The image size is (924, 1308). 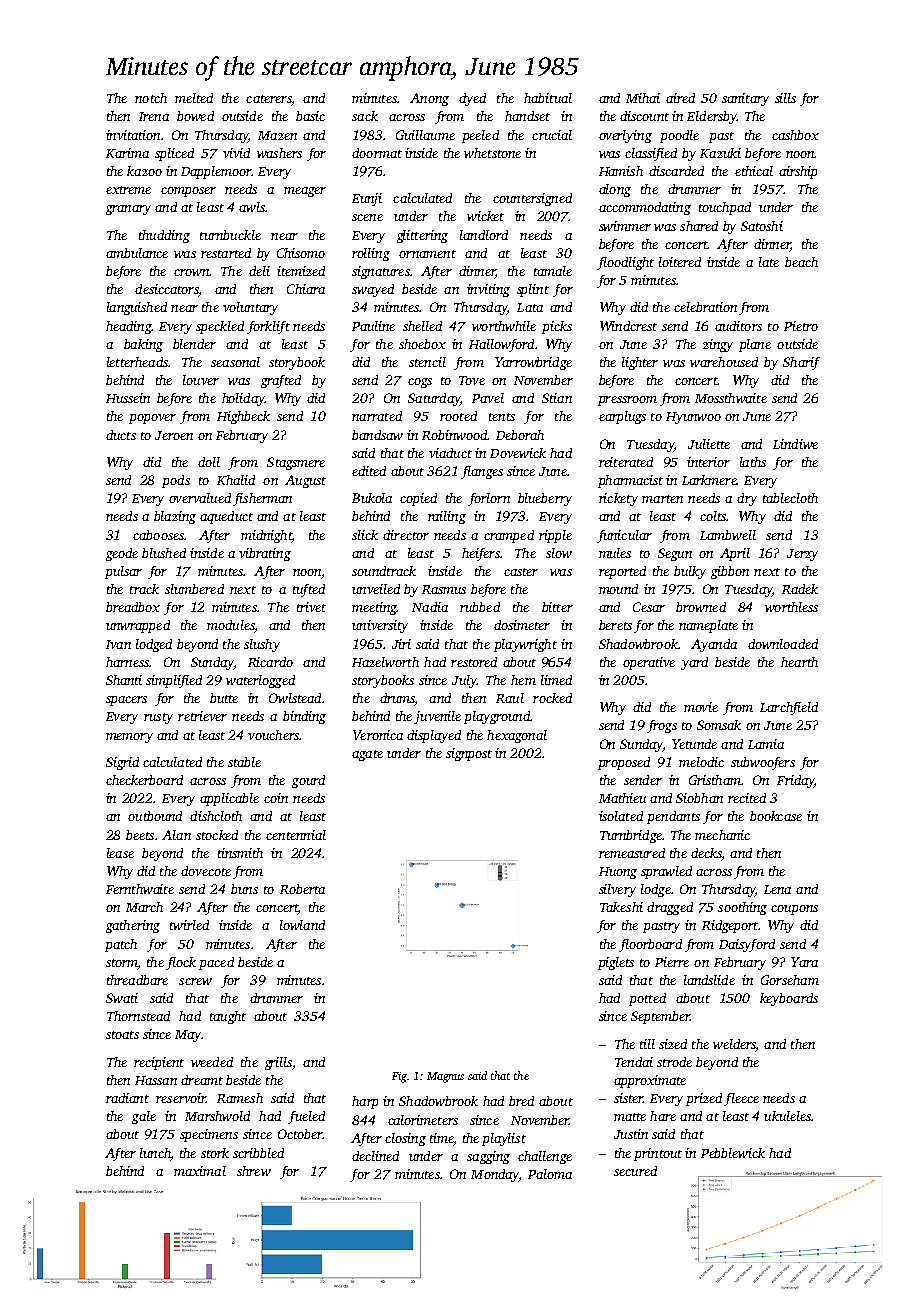 I want to click on earplugs, so click(x=622, y=417).
